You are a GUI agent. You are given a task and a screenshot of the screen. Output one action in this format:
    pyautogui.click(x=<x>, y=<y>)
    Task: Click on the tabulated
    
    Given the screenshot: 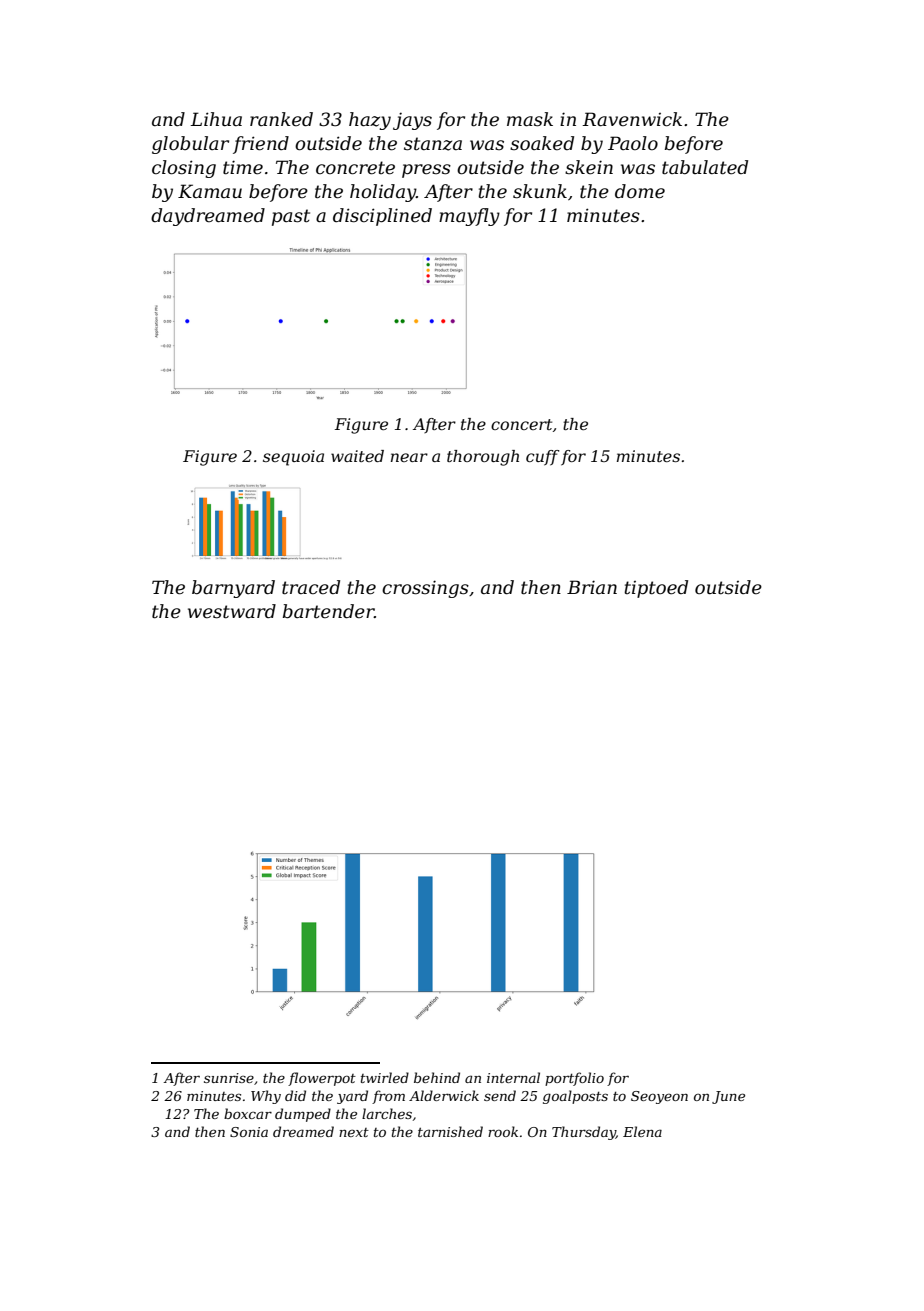 What is the action you would take?
    pyautogui.click(x=705, y=167)
